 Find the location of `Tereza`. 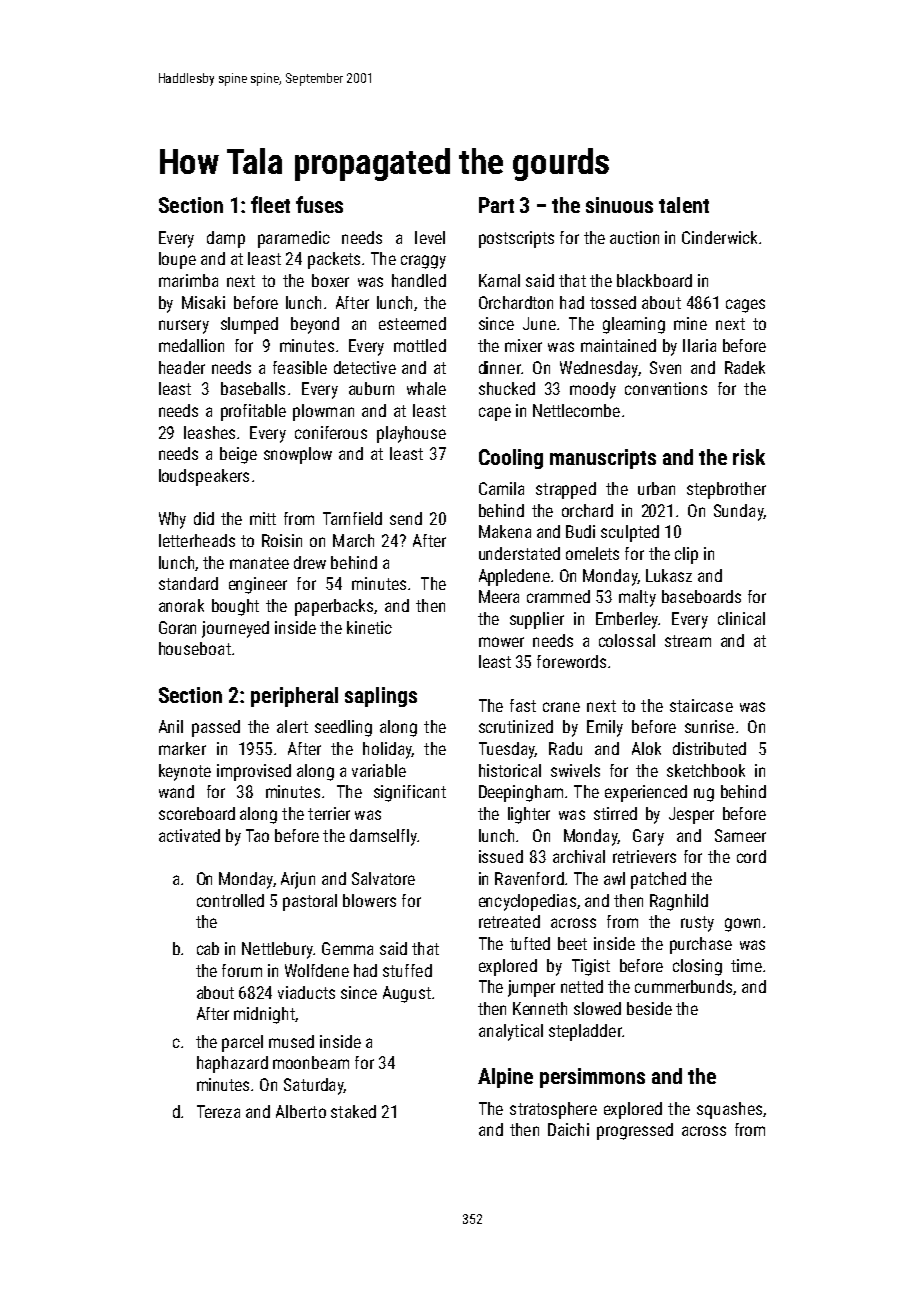

Tereza is located at coordinates (218, 1111).
